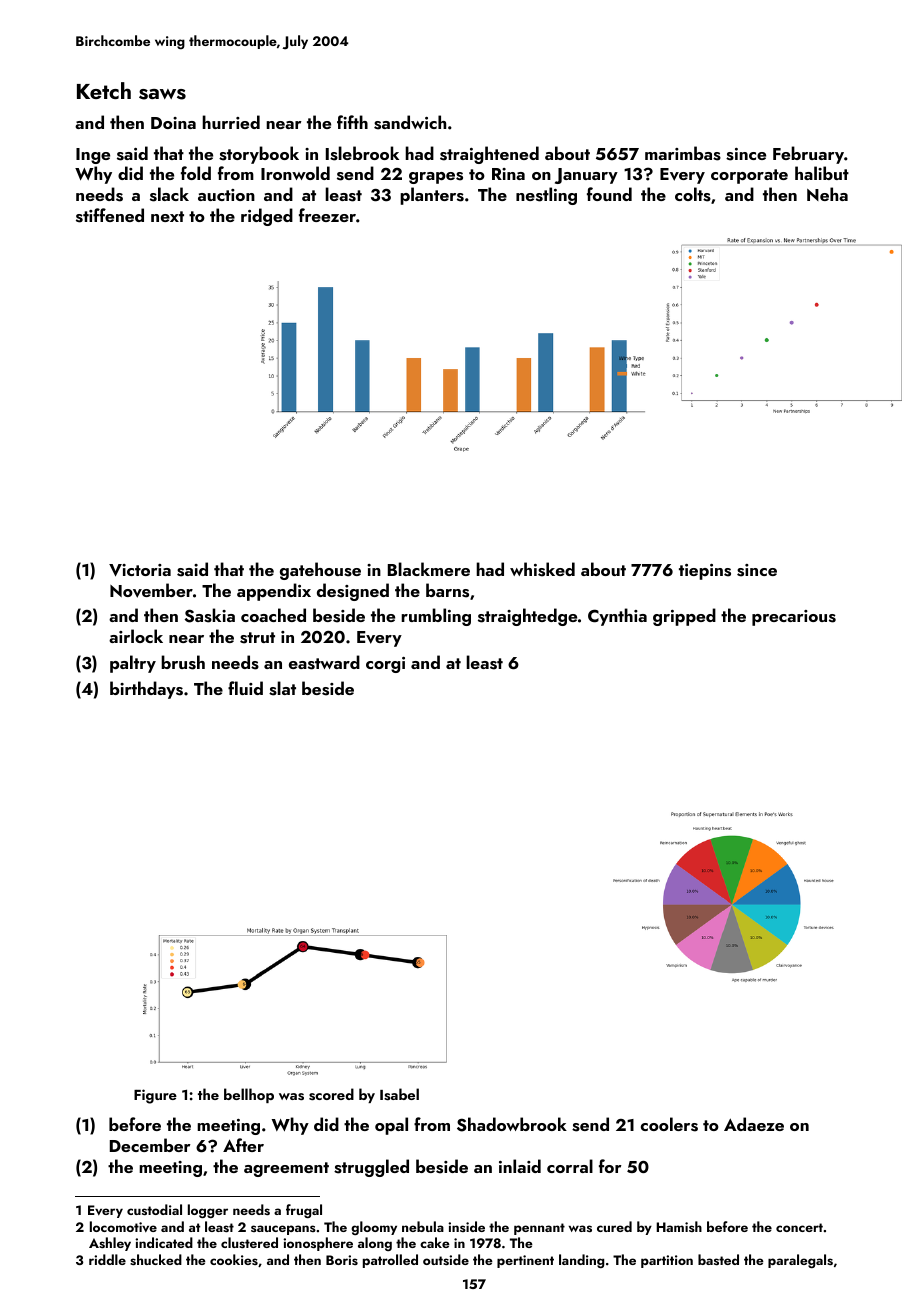 Image resolution: width=924 pixels, height=1314 pixels. I want to click on Adaeze, so click(754, 1124).
